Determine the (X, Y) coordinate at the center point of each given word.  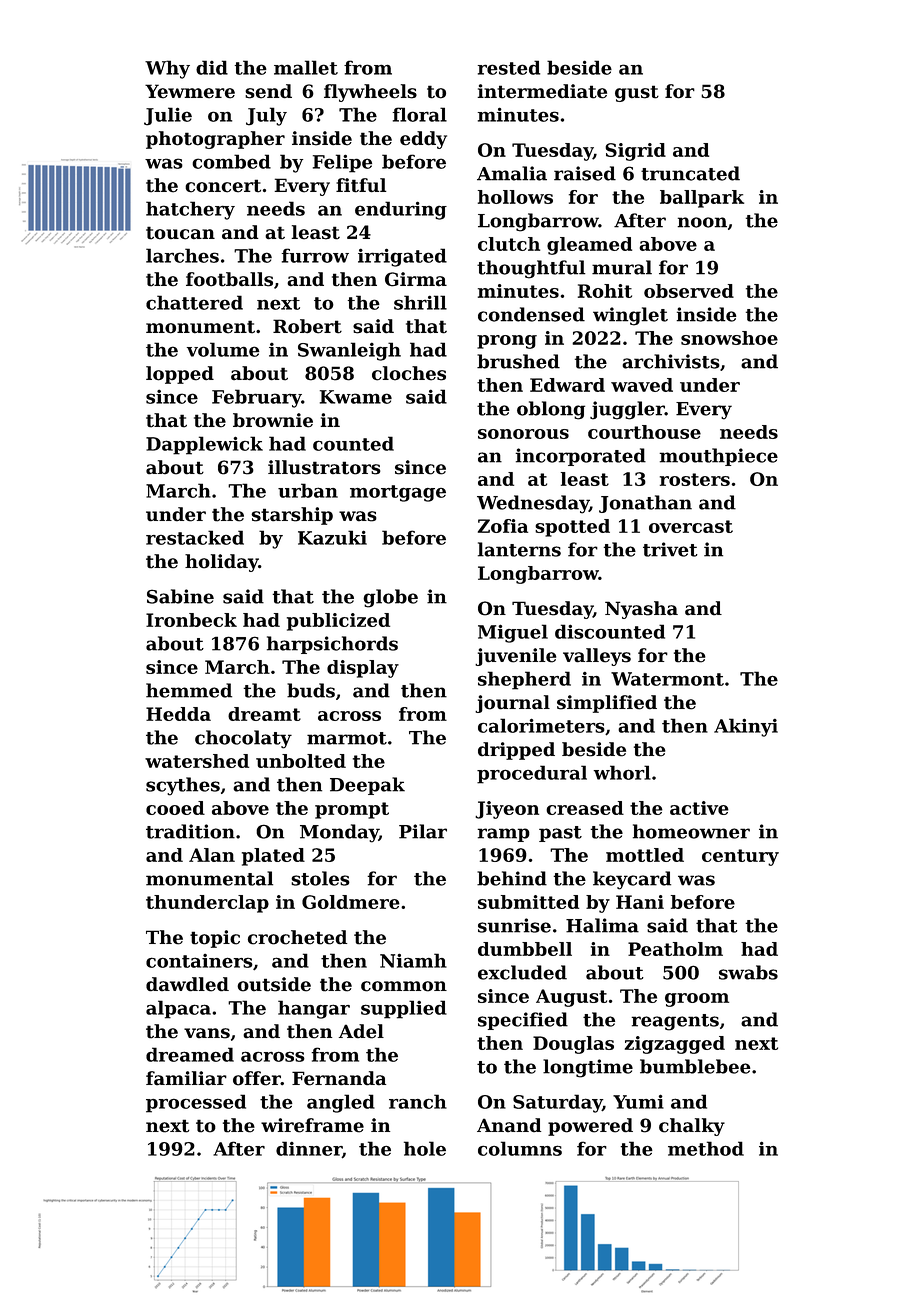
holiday (221, 563)
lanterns (519, 549)
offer (257, 1078)
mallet (306, 67)
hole (425, 1148)
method (706, 1148)
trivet (670, 549)
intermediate (542, 91)
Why (167, 69)
